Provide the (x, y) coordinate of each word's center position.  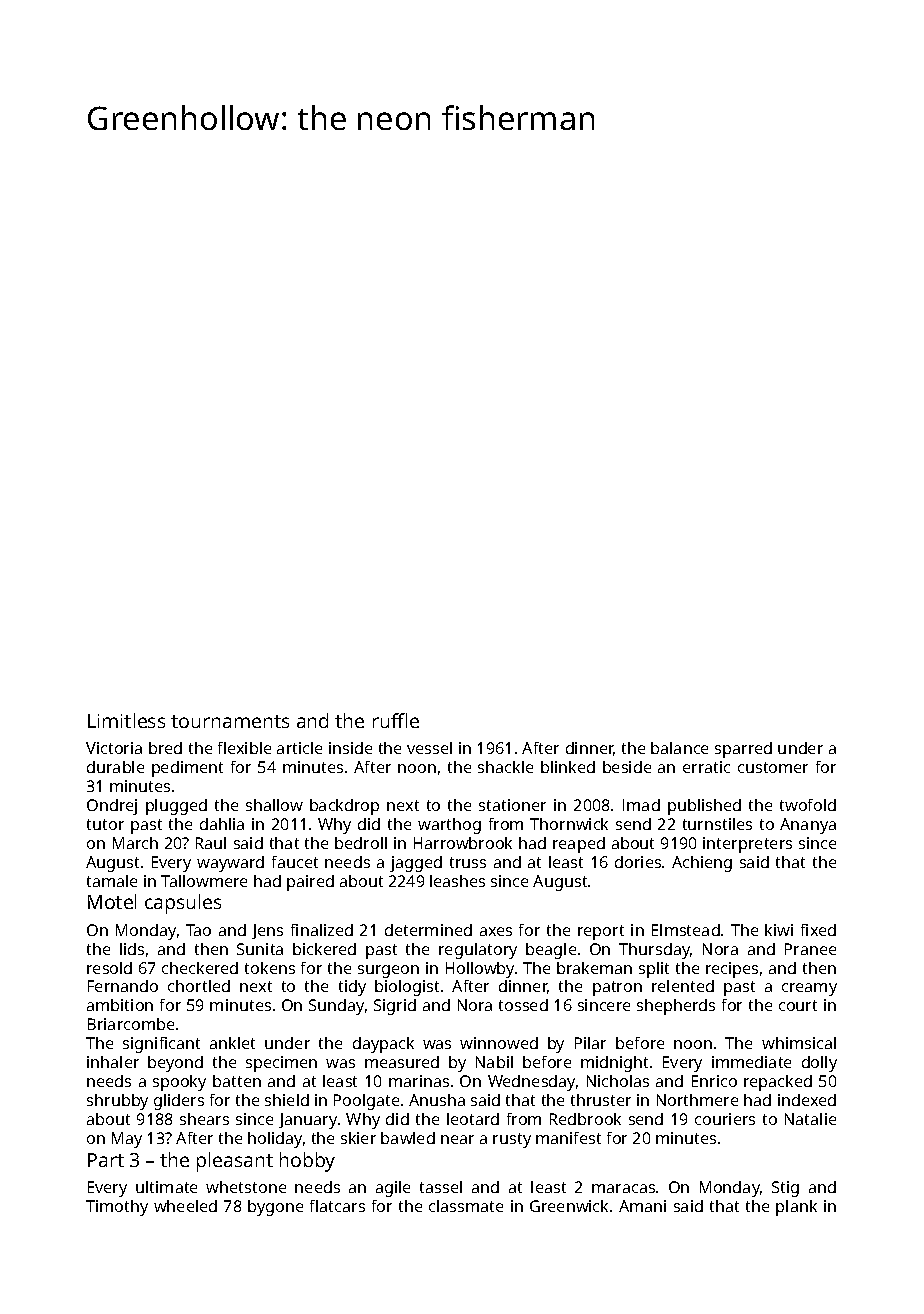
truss (468, 862)
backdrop (344, 807)
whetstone (246, 1187)
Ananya (808, 826)
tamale (112, 881)
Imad (641, 805)
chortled (199, 986)
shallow (274, 805)
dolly (819, 1064)
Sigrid (395, 1007)
